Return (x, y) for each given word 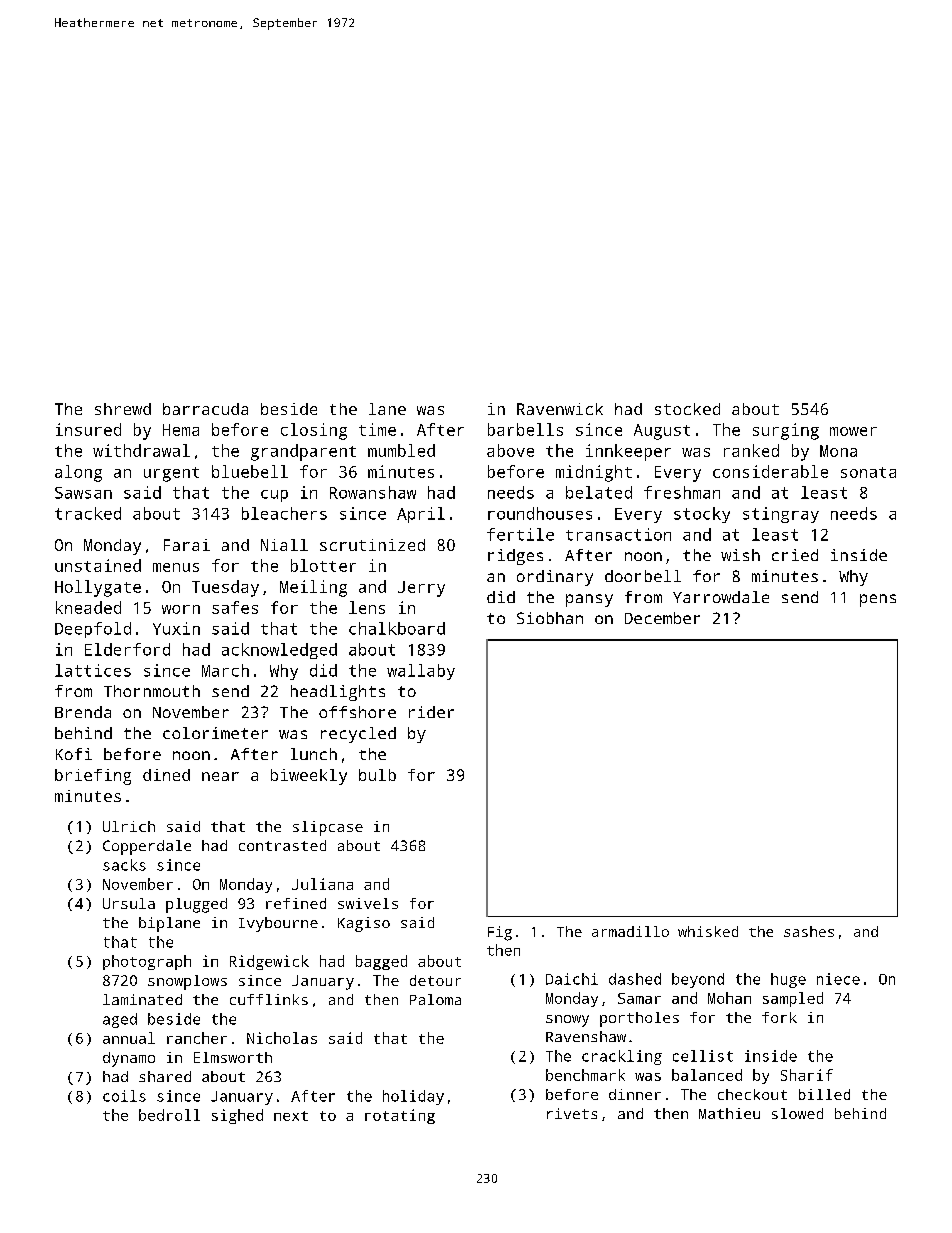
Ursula (129, 903)
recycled (358, 735)
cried (795, 555)
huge (788, 980)
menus (176, 567)
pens (878, 600)
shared (165, 1076)
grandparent (303, 452)
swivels (368, 903)
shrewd (123, 409)
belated (599, 492)
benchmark (585, 1075)
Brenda (83, 712)
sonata (868, 472)
